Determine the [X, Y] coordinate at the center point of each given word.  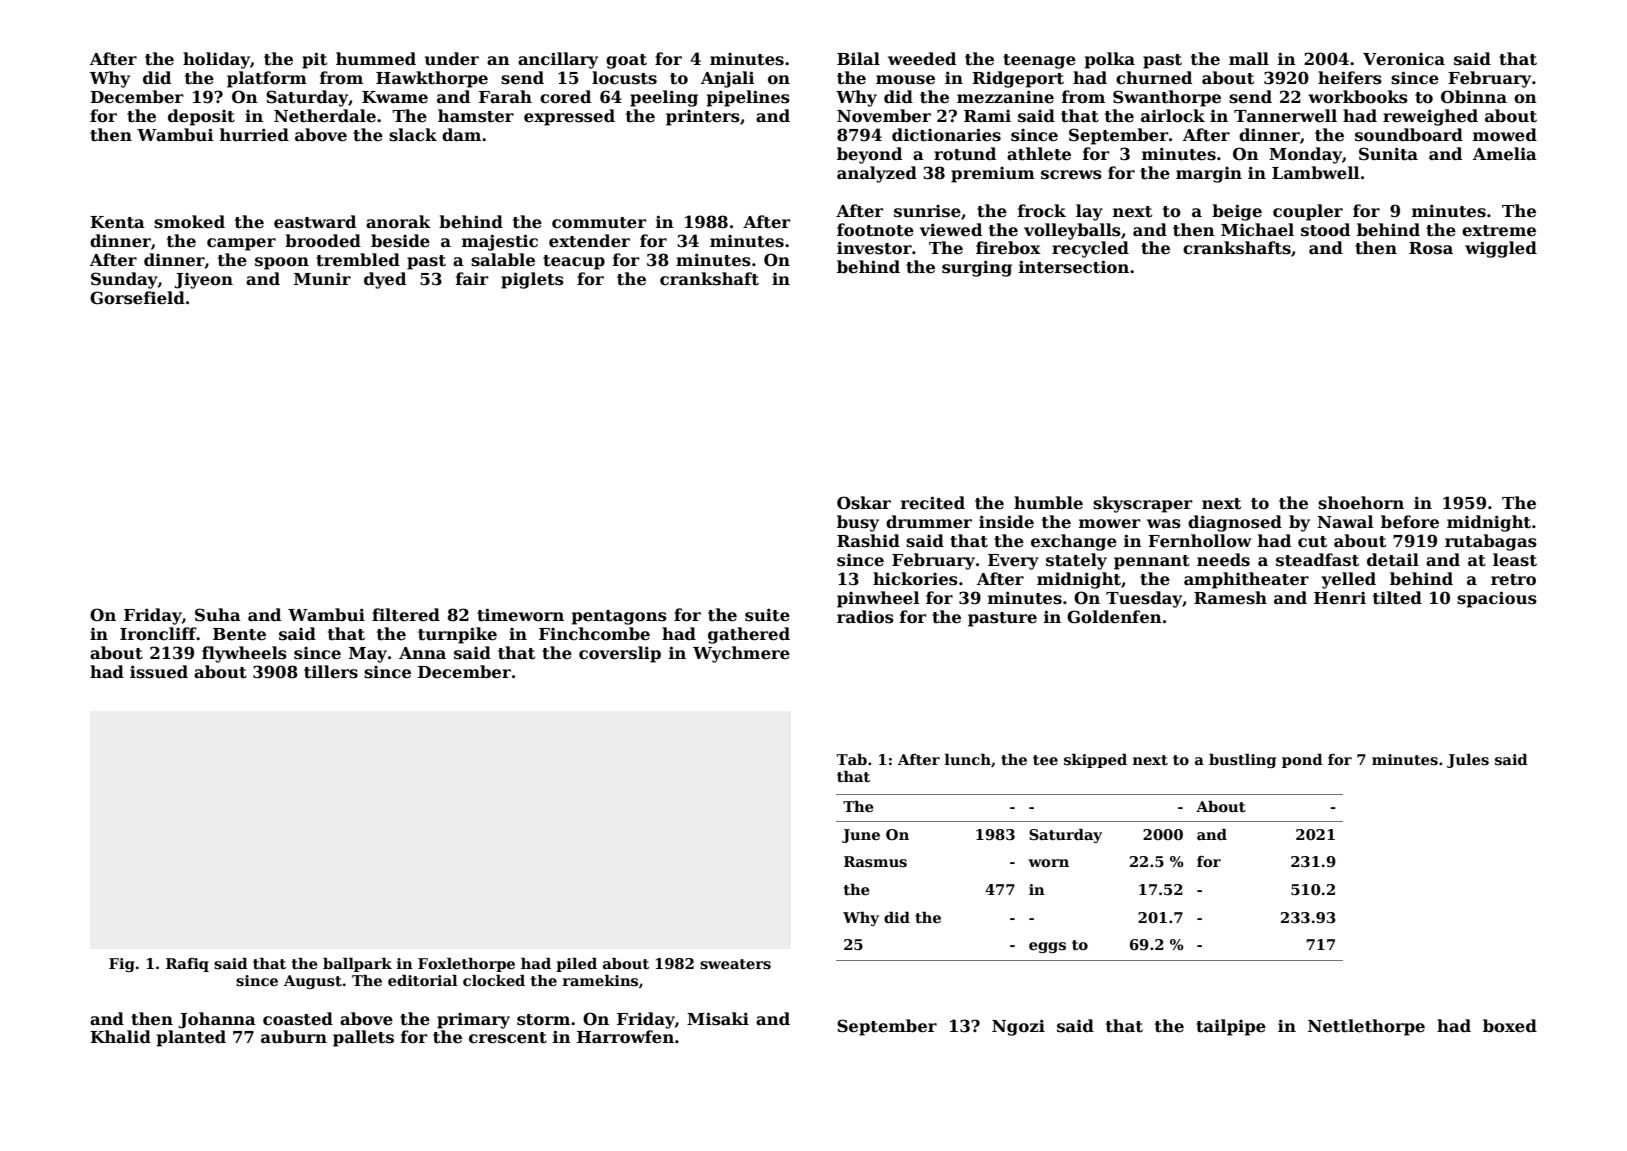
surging [977, 268]
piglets [532, 280]
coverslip [620, 654]
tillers [331, 672]
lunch [968, 759]
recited [933, 503]
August [313, 982]
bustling [1242, 761]
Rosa [1431, 248]
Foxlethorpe [466, 965]
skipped [1095, 761]
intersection [1074, 267]
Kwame [395, 97]
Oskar [864, 503]
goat [626, 61]
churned [1154, 78]
